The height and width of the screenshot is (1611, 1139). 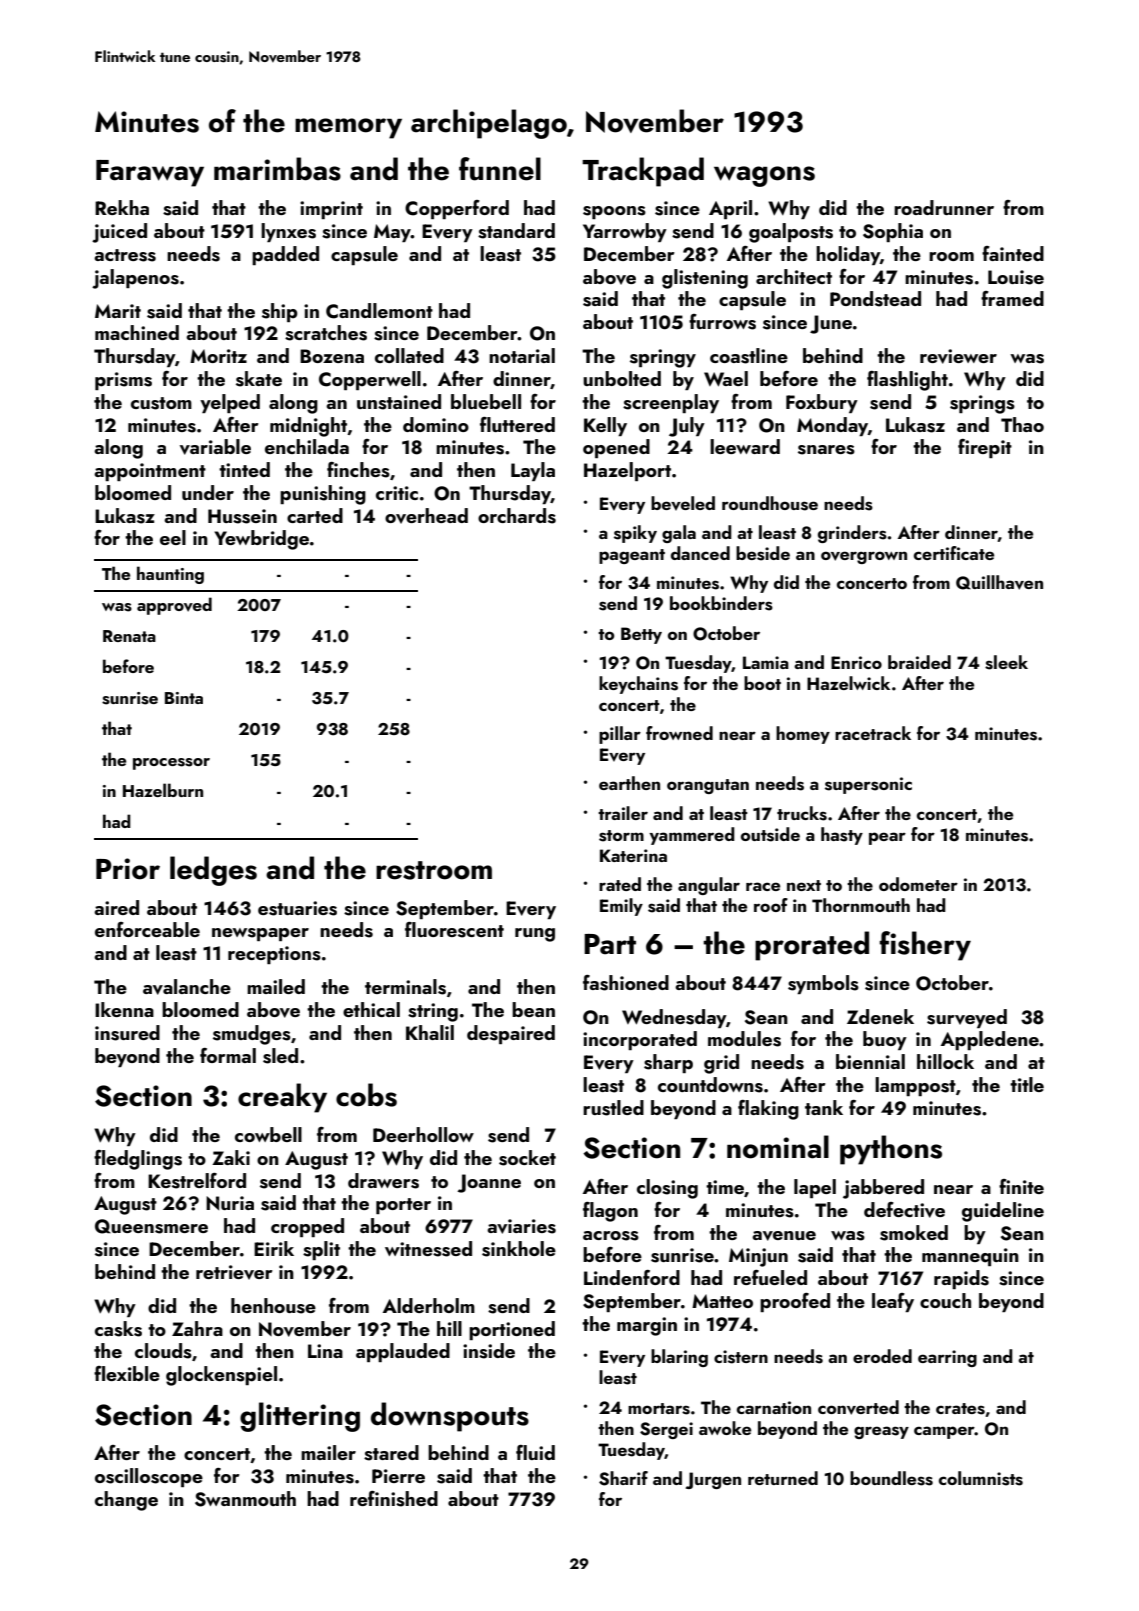 What do you see at coordinates (663, 358) in the screenshot?
I see `springy` at bounding box center [663, 358].
